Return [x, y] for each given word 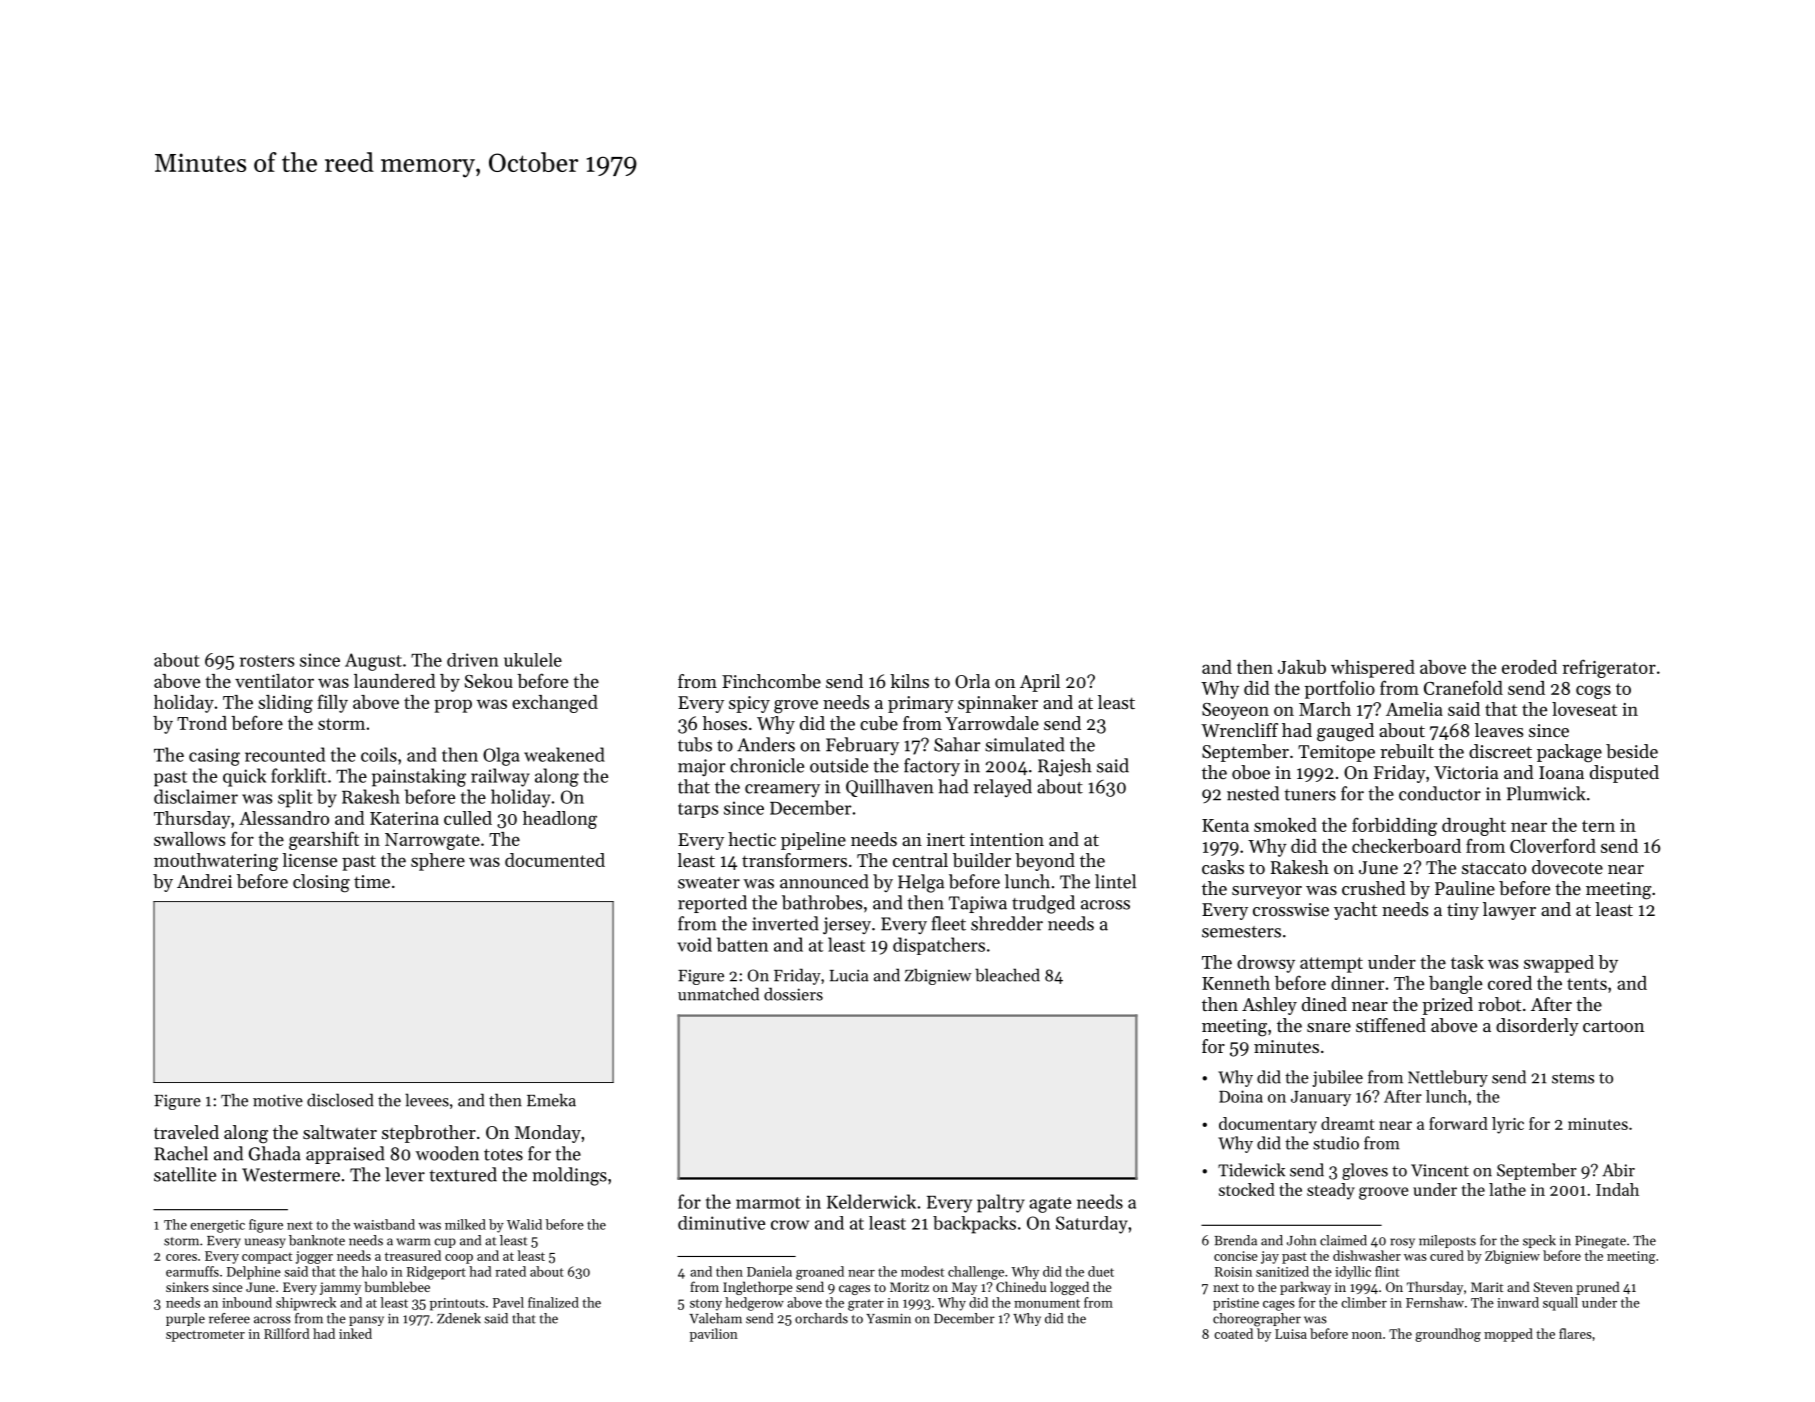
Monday [548, 1134]
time [372, 881]
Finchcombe [771, 681]
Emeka [551, 1100]
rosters [267, 661]
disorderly [1537, 1027]
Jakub [1302, 667]
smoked [1285, 825]
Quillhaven [890, 788]
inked [355, 1333]
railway [500, 777]
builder [982, 860]
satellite [185, 1174]
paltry [1001, 1203]
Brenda [1235, 1240]
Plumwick [1546, 793]
